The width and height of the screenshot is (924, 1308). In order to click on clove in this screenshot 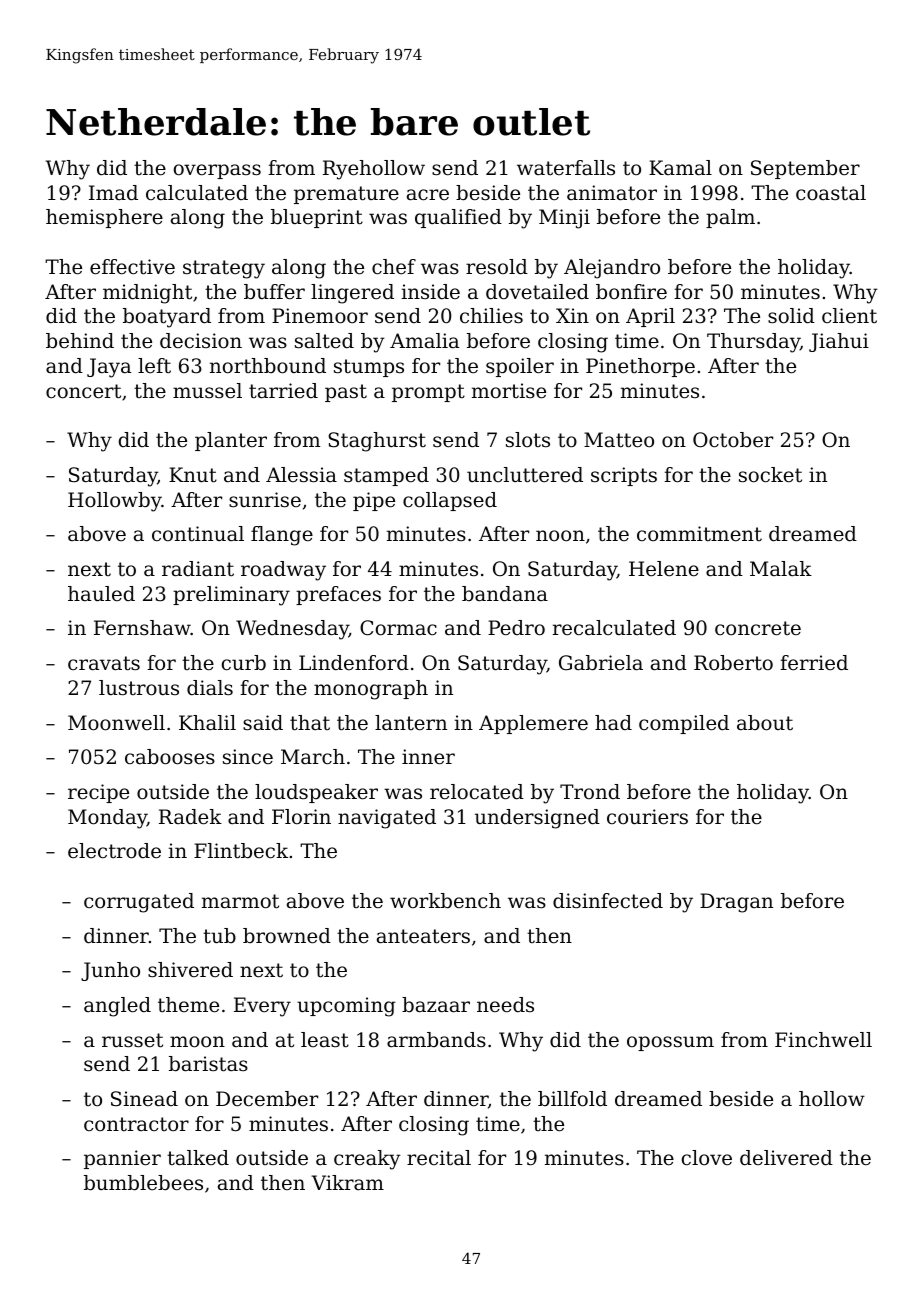, I will do `click(707, 1158)`.
